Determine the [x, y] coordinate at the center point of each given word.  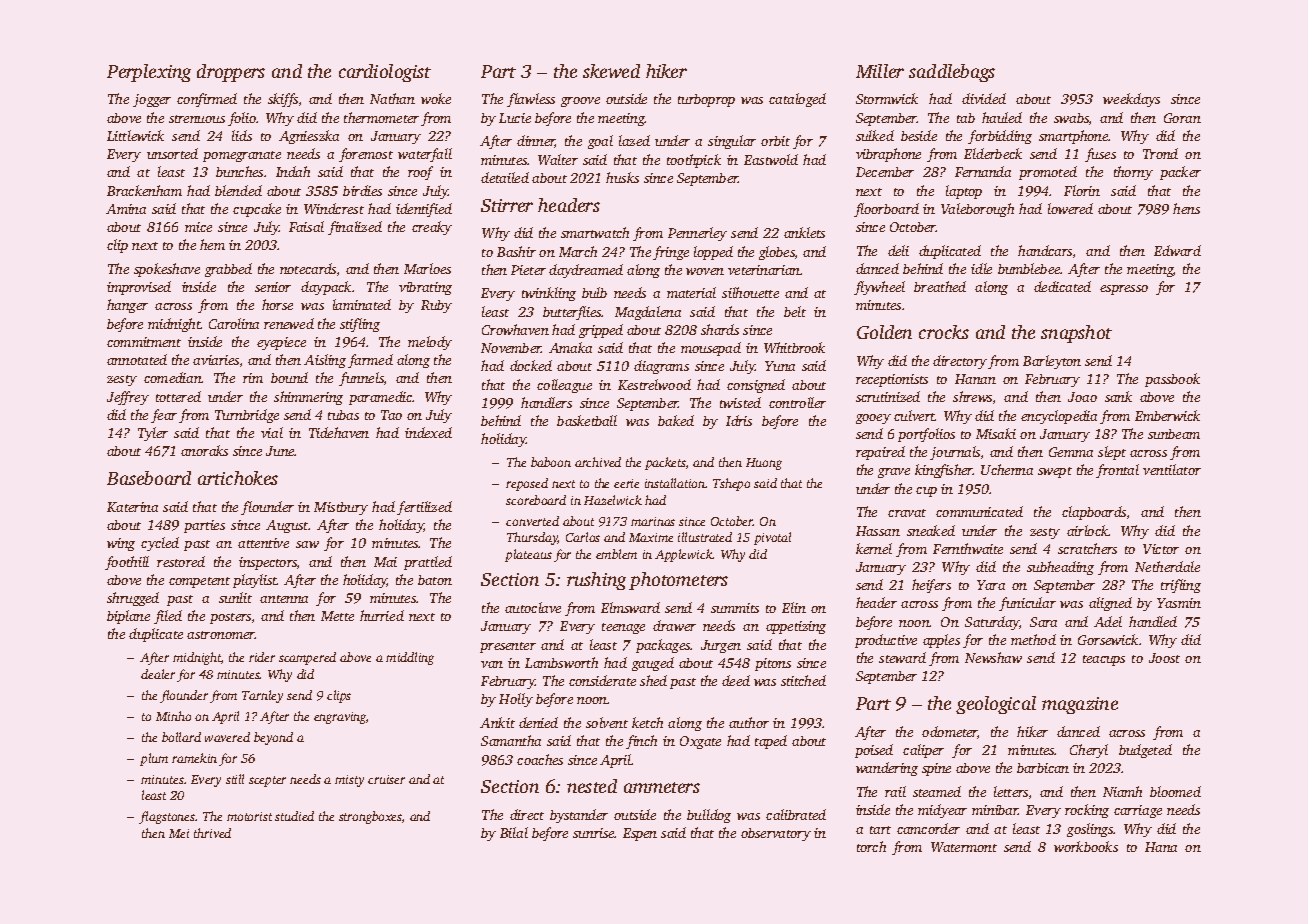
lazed [634, 140]
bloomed [1175, 791]
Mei [179, 833]
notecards [308, 268]
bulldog [709, 816]
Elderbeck [993, 153]
